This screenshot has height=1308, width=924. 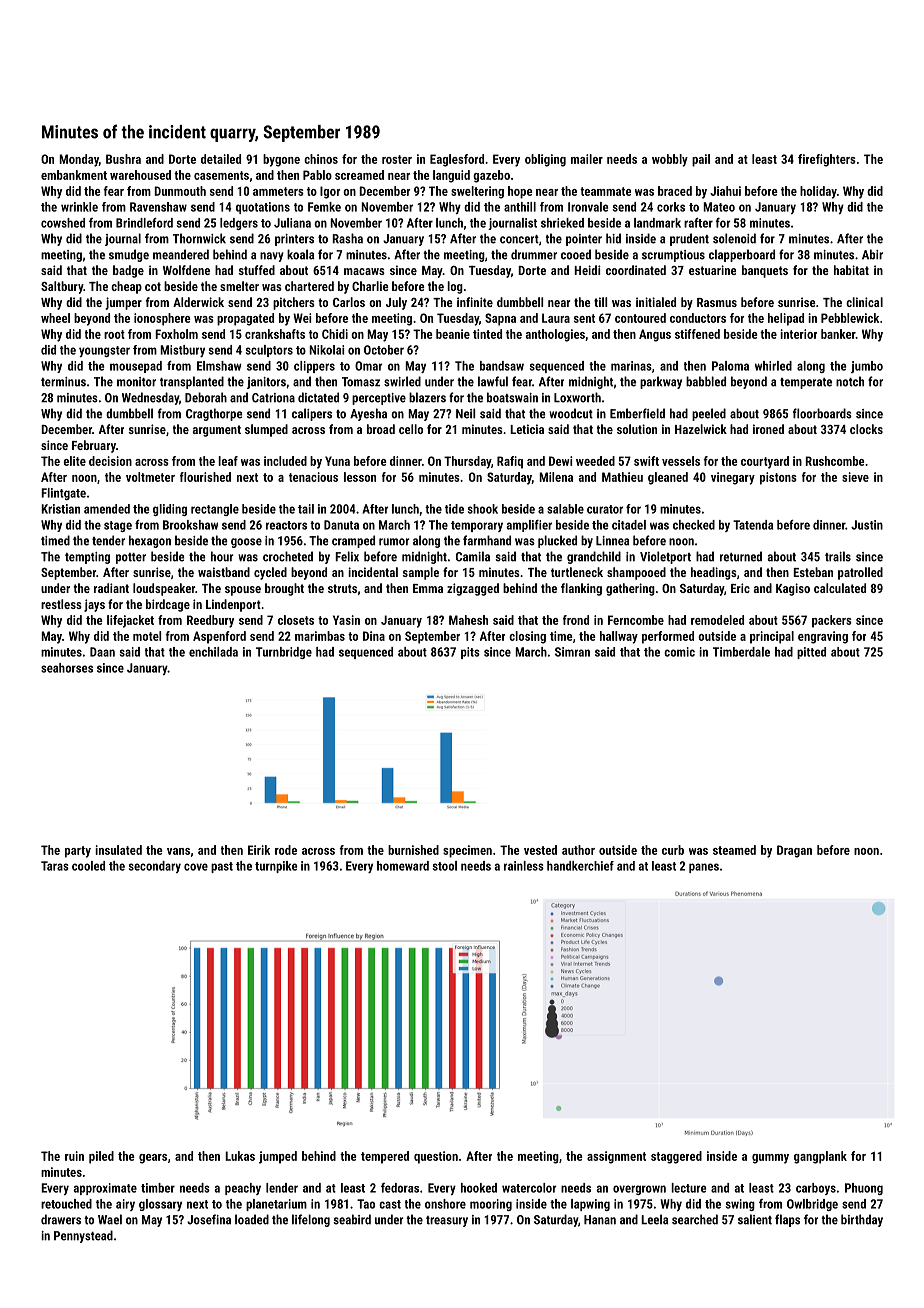 What do you see at coordinates (63, 223) in the screenshot?
I see `cowshed` at bounding box center [63, 223].
